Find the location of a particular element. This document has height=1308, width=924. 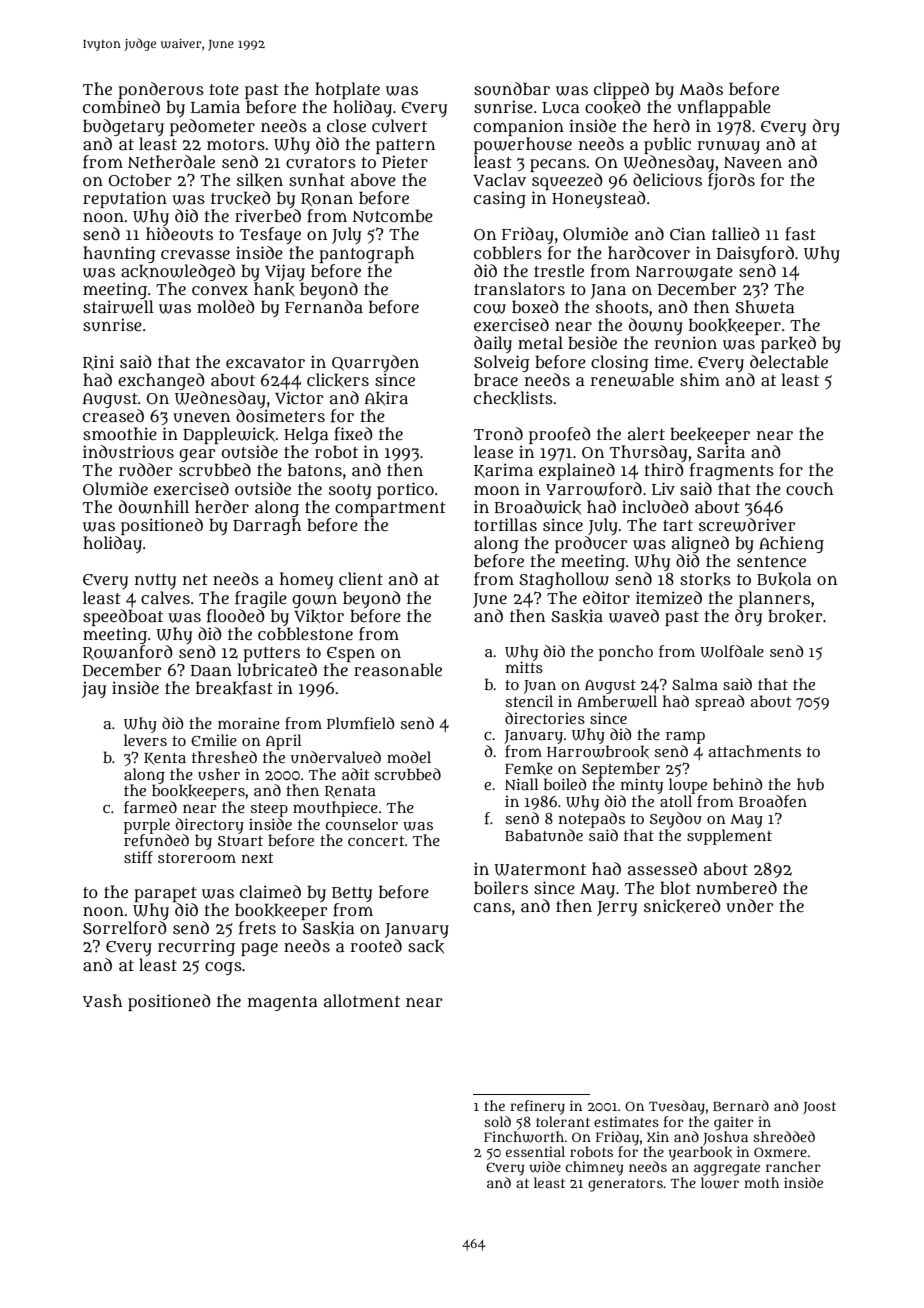

frets is located at coordinates (257, 928).
